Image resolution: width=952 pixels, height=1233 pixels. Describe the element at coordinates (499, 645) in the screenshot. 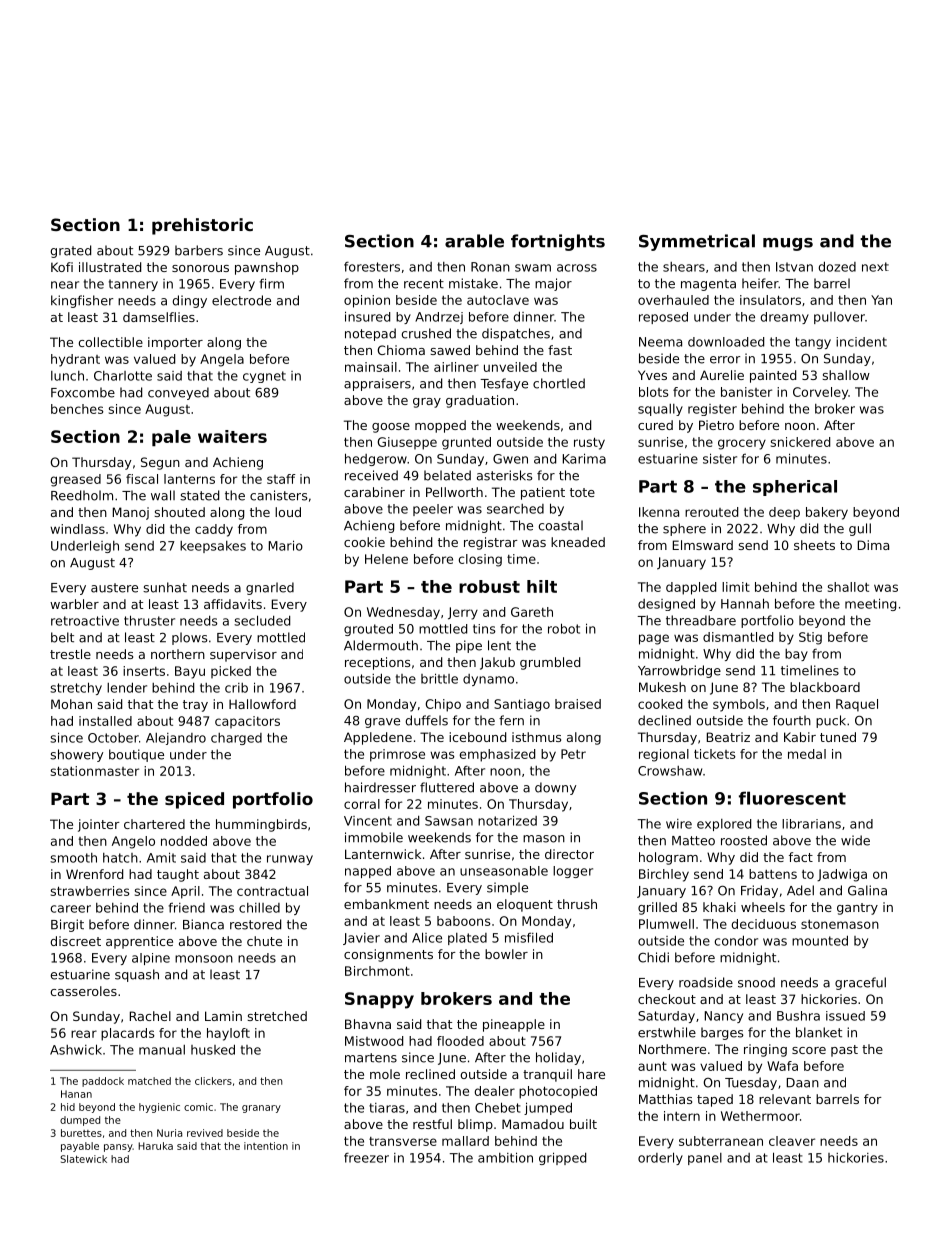

I see `lent` at that location.
